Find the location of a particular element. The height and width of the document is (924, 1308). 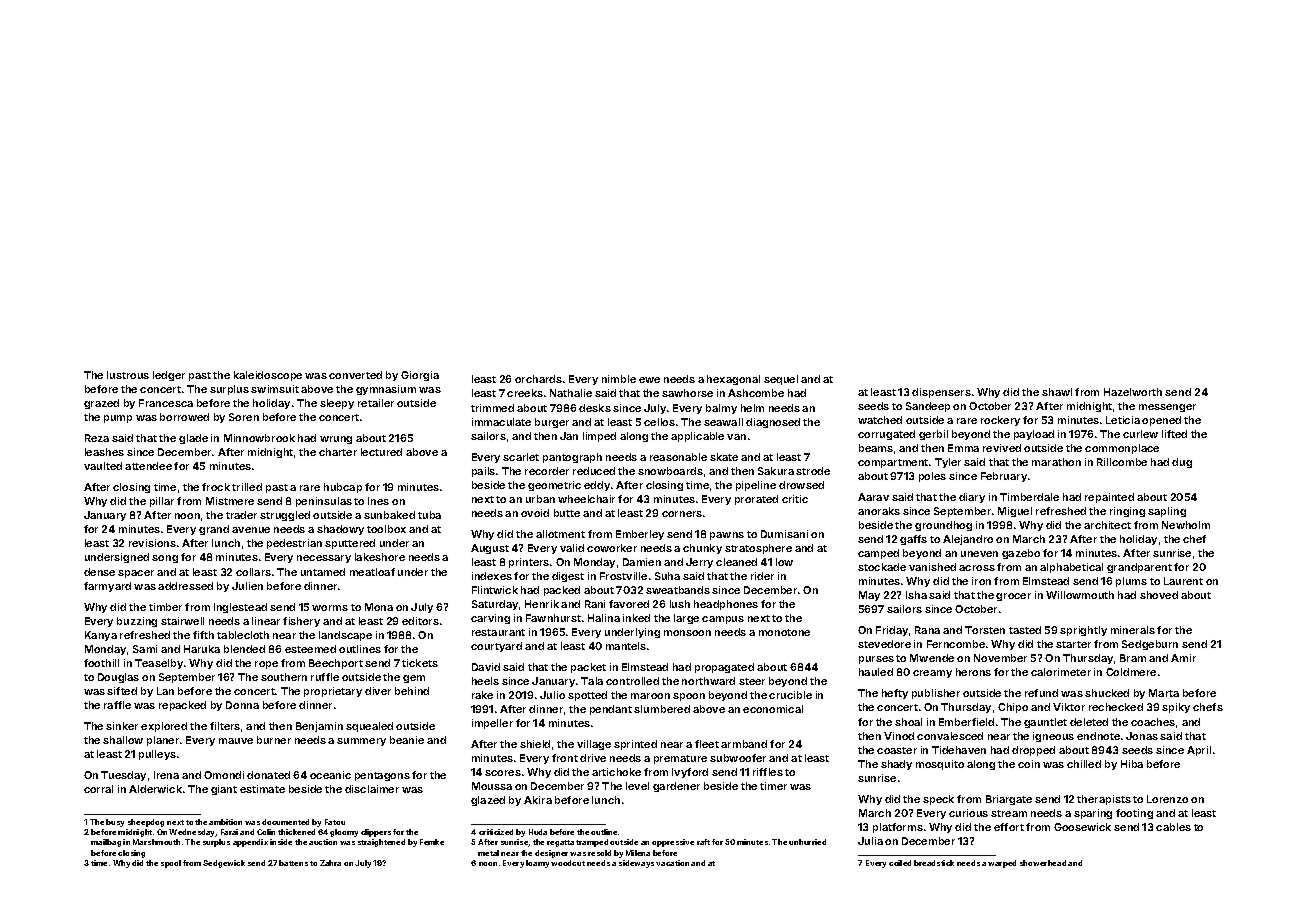

orchards is located at coordinates (538, 379).
